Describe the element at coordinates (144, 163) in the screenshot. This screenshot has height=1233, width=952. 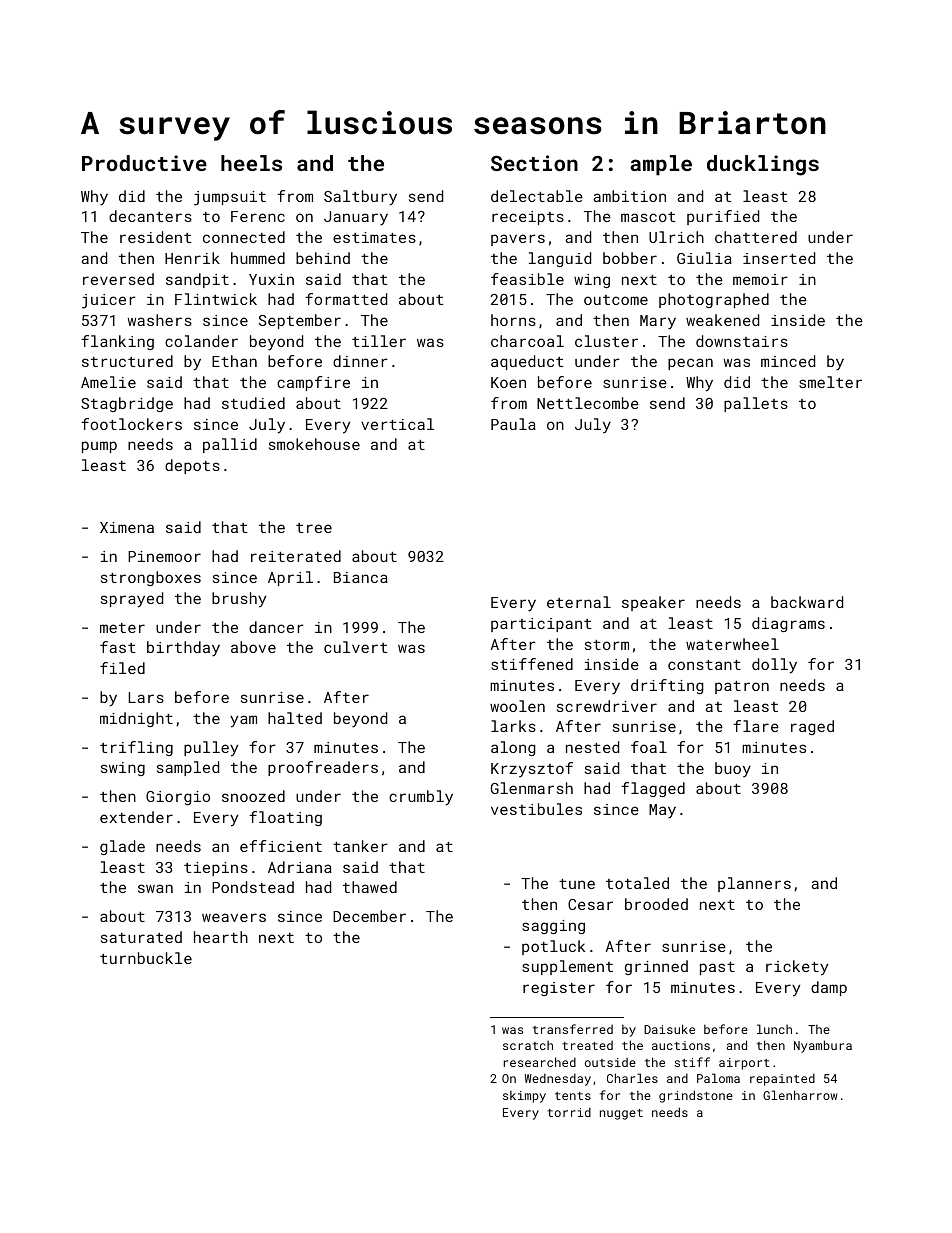
I see `Productive` at that location.
